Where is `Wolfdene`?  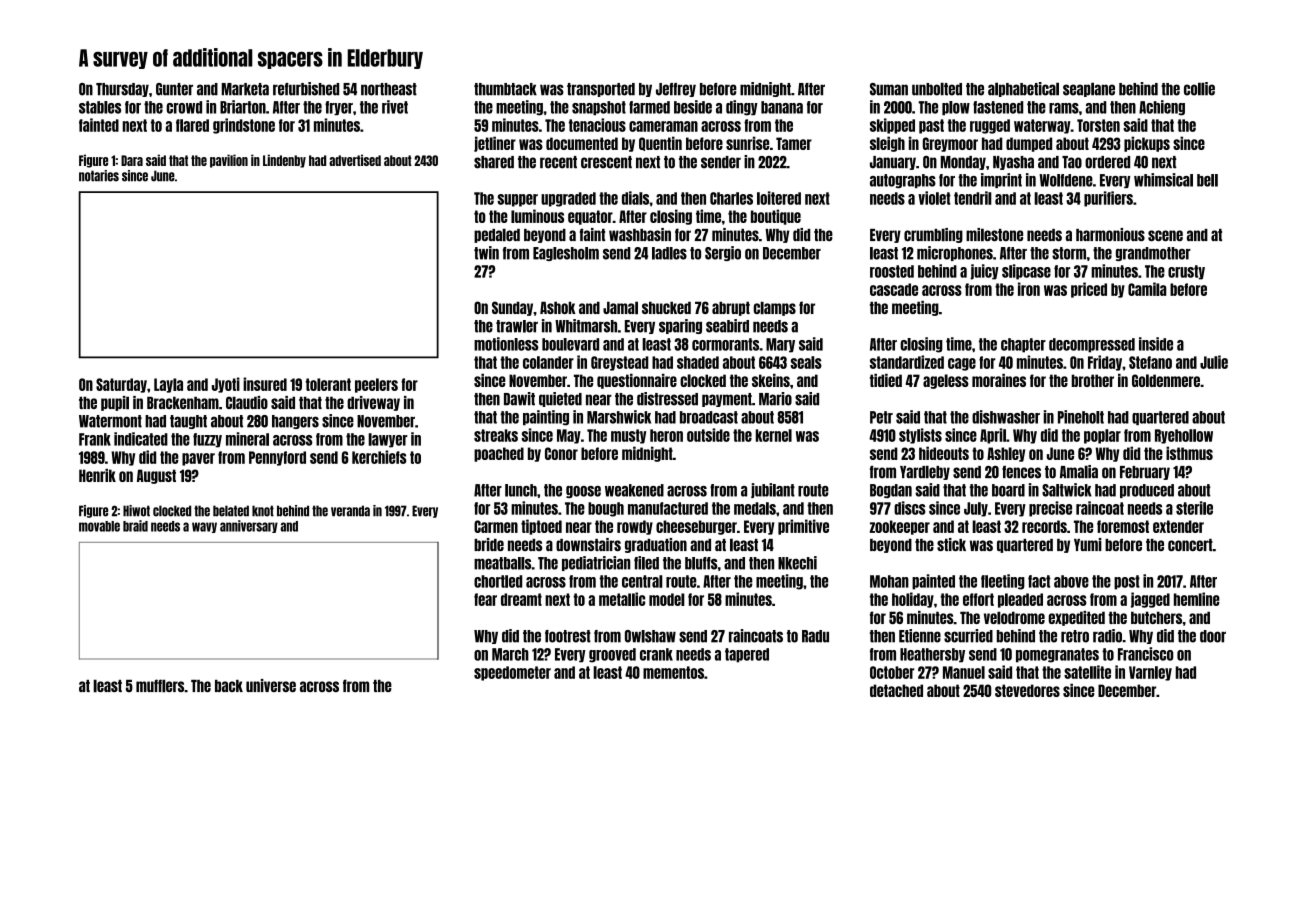
Wolfdene is located at coordinates (1066, 180).
